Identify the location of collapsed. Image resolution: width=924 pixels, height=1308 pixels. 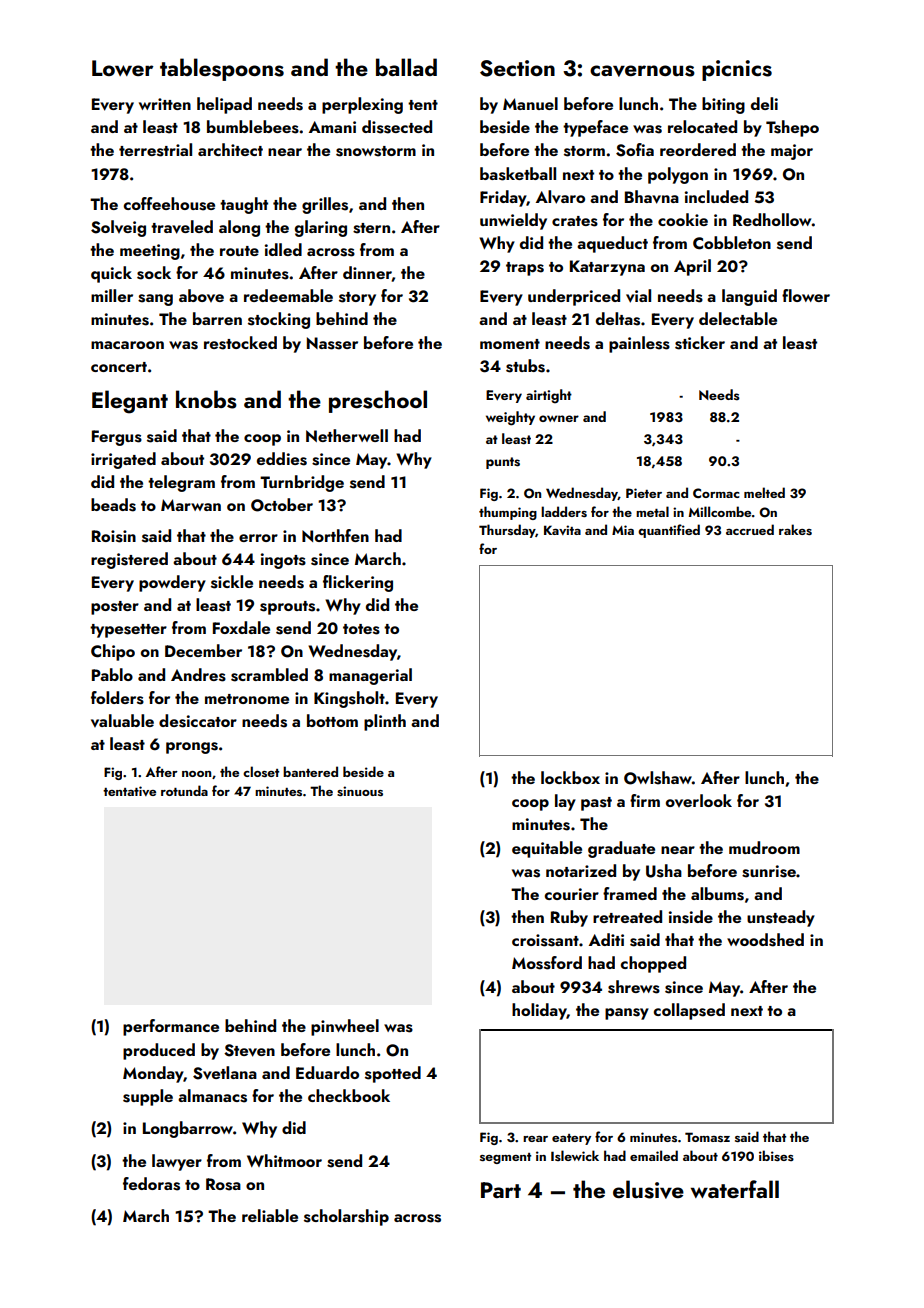
(689, 1011).
